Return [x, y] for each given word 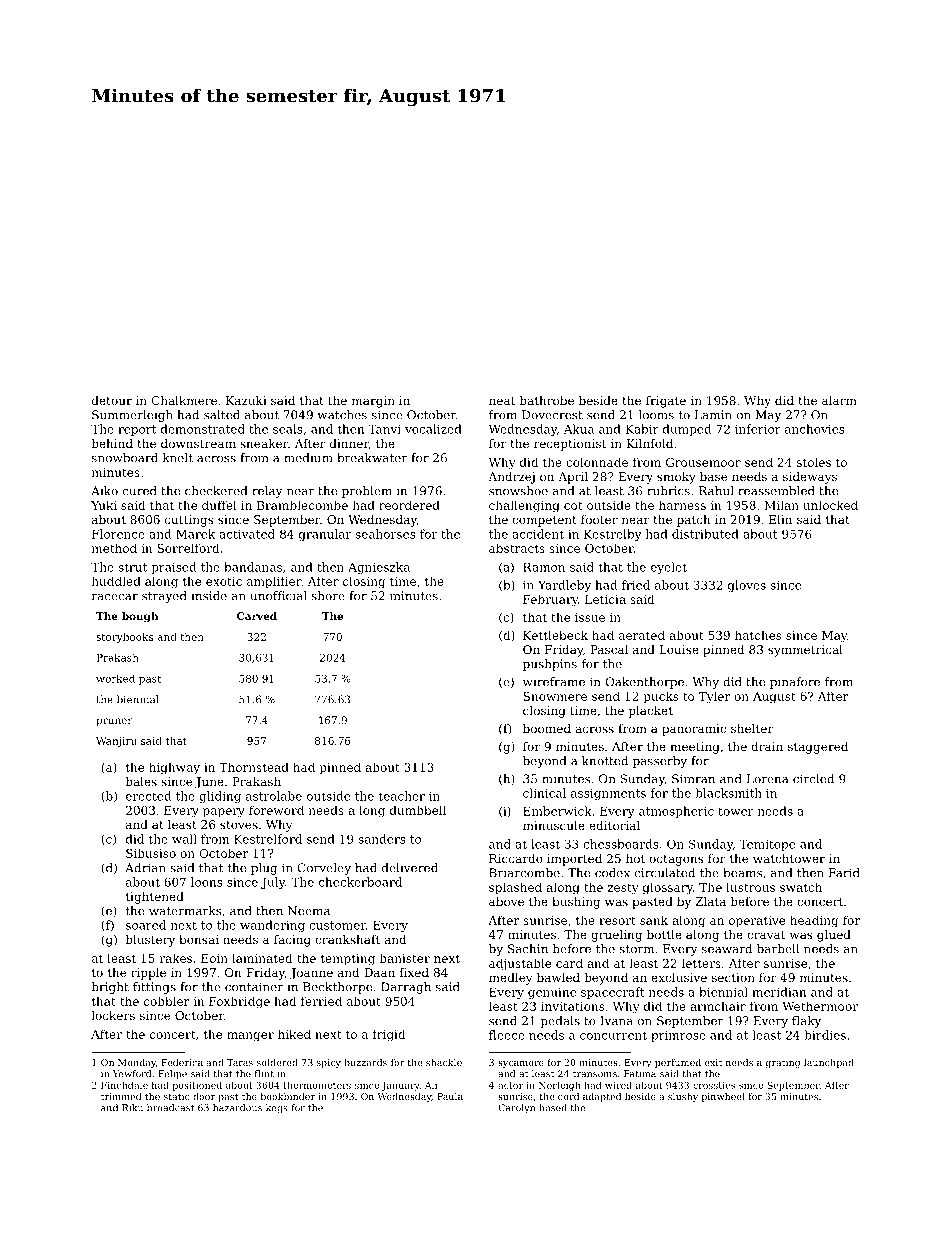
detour [112, 400]
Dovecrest [552, 415]
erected [148, 796]
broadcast [171, 1108]
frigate [666, 402]
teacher [401, 796]
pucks [661, 697]
